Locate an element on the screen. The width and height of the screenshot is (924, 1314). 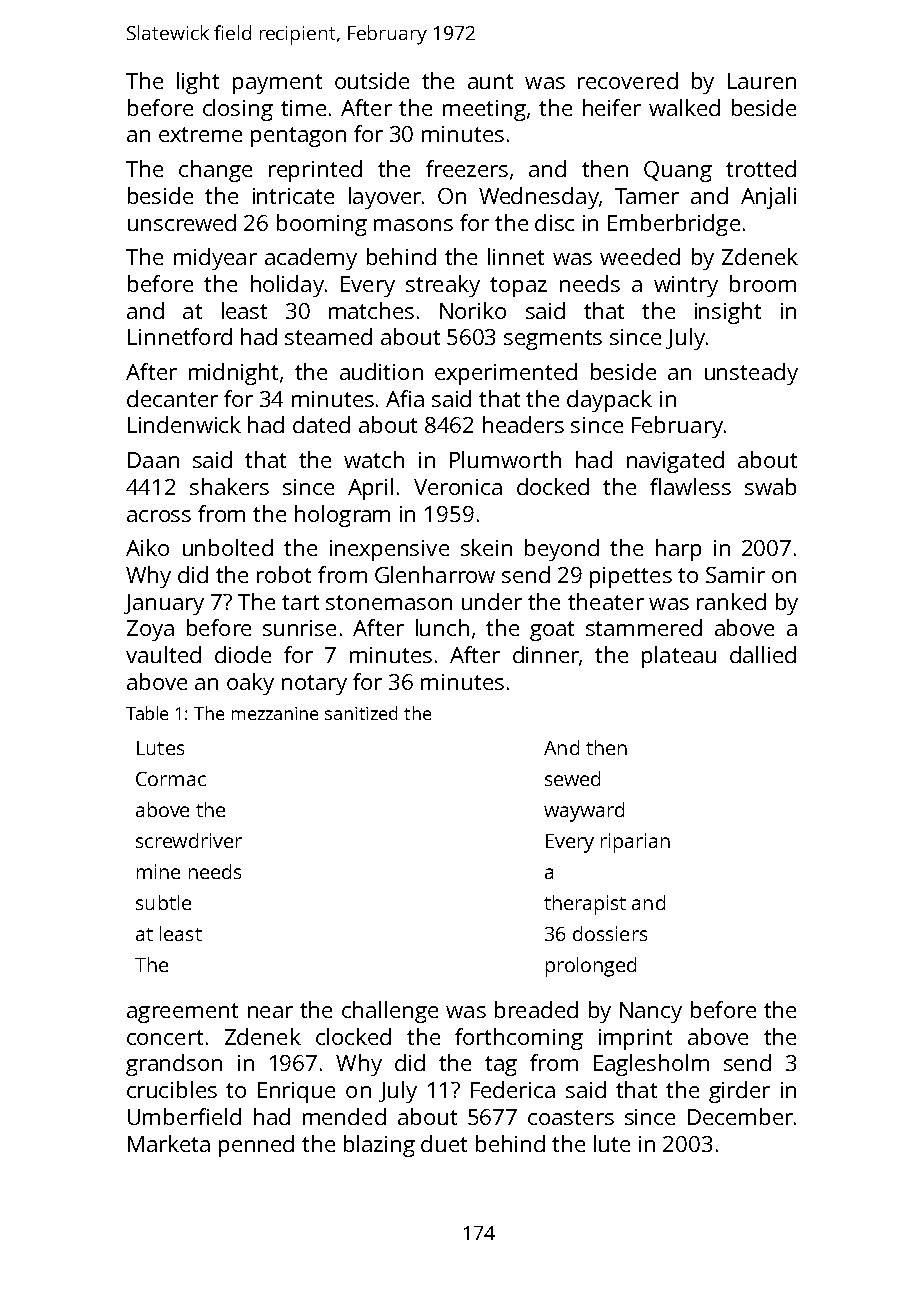
light is located at coordinates (198, 83).
